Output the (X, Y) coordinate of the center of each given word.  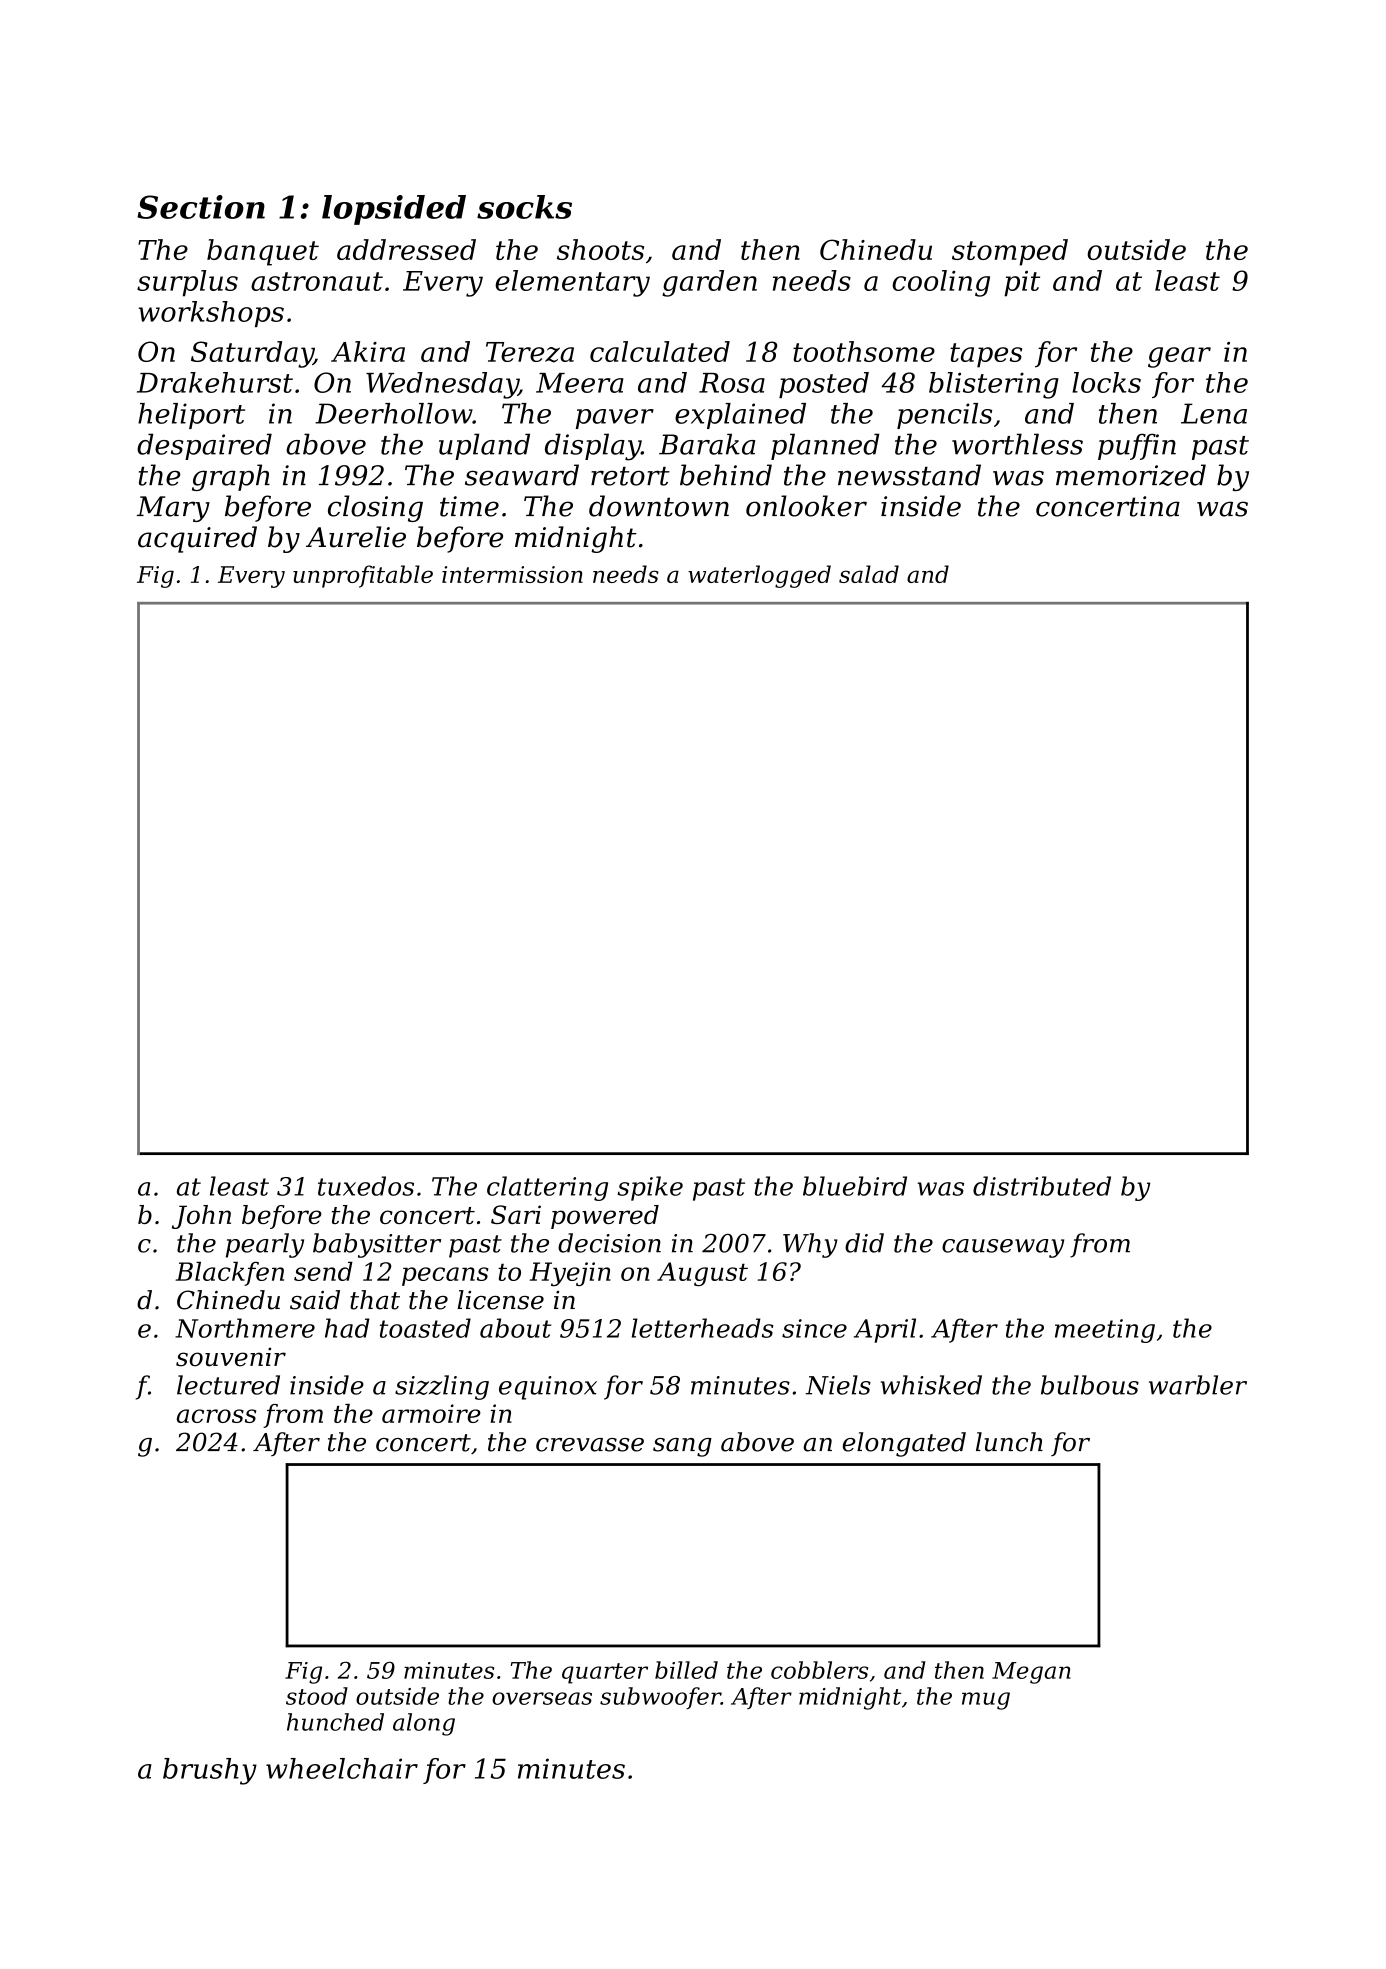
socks (524, 207)
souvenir (231, 1357)
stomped (1010, 252)
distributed (1042, 1186)
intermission (512, 574)
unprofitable (363, 576)
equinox (548, 1388)
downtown (659, 506)
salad (869, 574)
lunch (1009, 1442)
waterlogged (759, 576)
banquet (263, 252)
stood (317, 1696)
